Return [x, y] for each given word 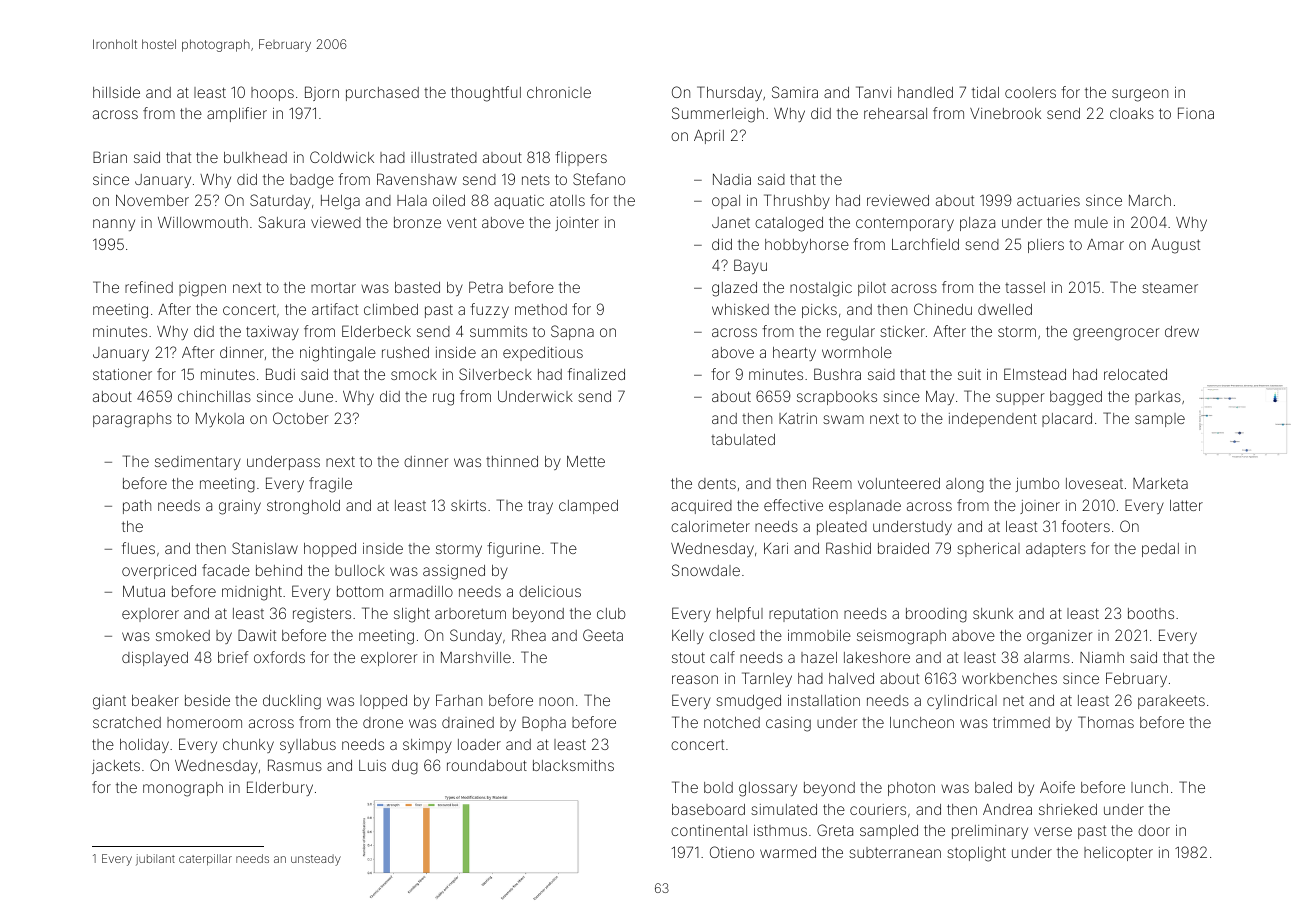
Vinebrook [1005, 113]
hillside [116, 92]
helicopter [1118, 854]
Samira [795, 92]
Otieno [732, 852]
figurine [513, 550]
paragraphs [132, 420]
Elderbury [280, 788]
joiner [1040, 507]
